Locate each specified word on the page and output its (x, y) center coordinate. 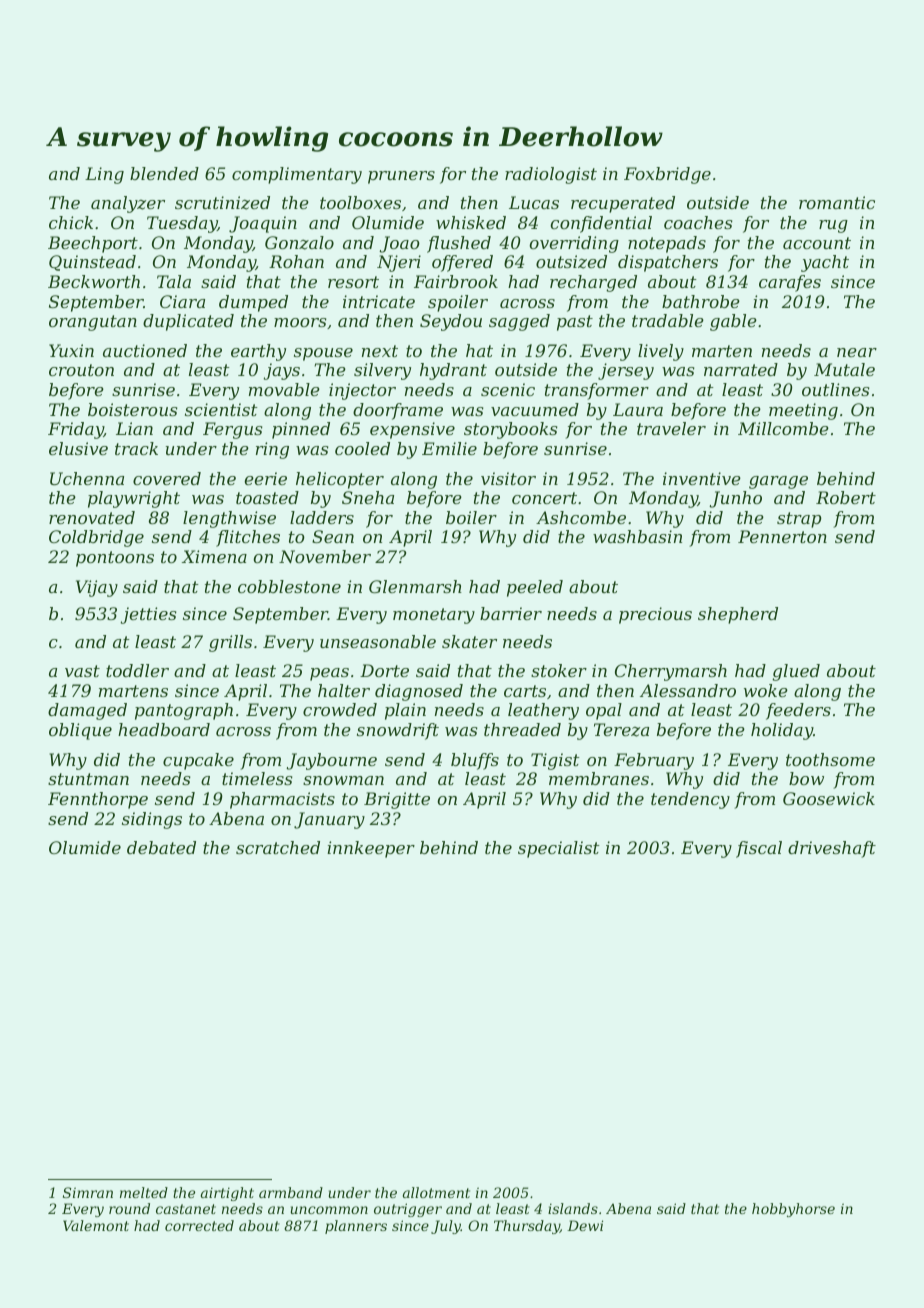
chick (71, 222)
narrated (741, 369)
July (446, 1227)
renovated (92, 517)
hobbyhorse (793, 1210)
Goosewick (829, 798)
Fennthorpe (98, 800)
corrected (199, 1225)
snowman (343, 780)
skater (469, 641)
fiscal (759, 849)
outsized (571, 262)
